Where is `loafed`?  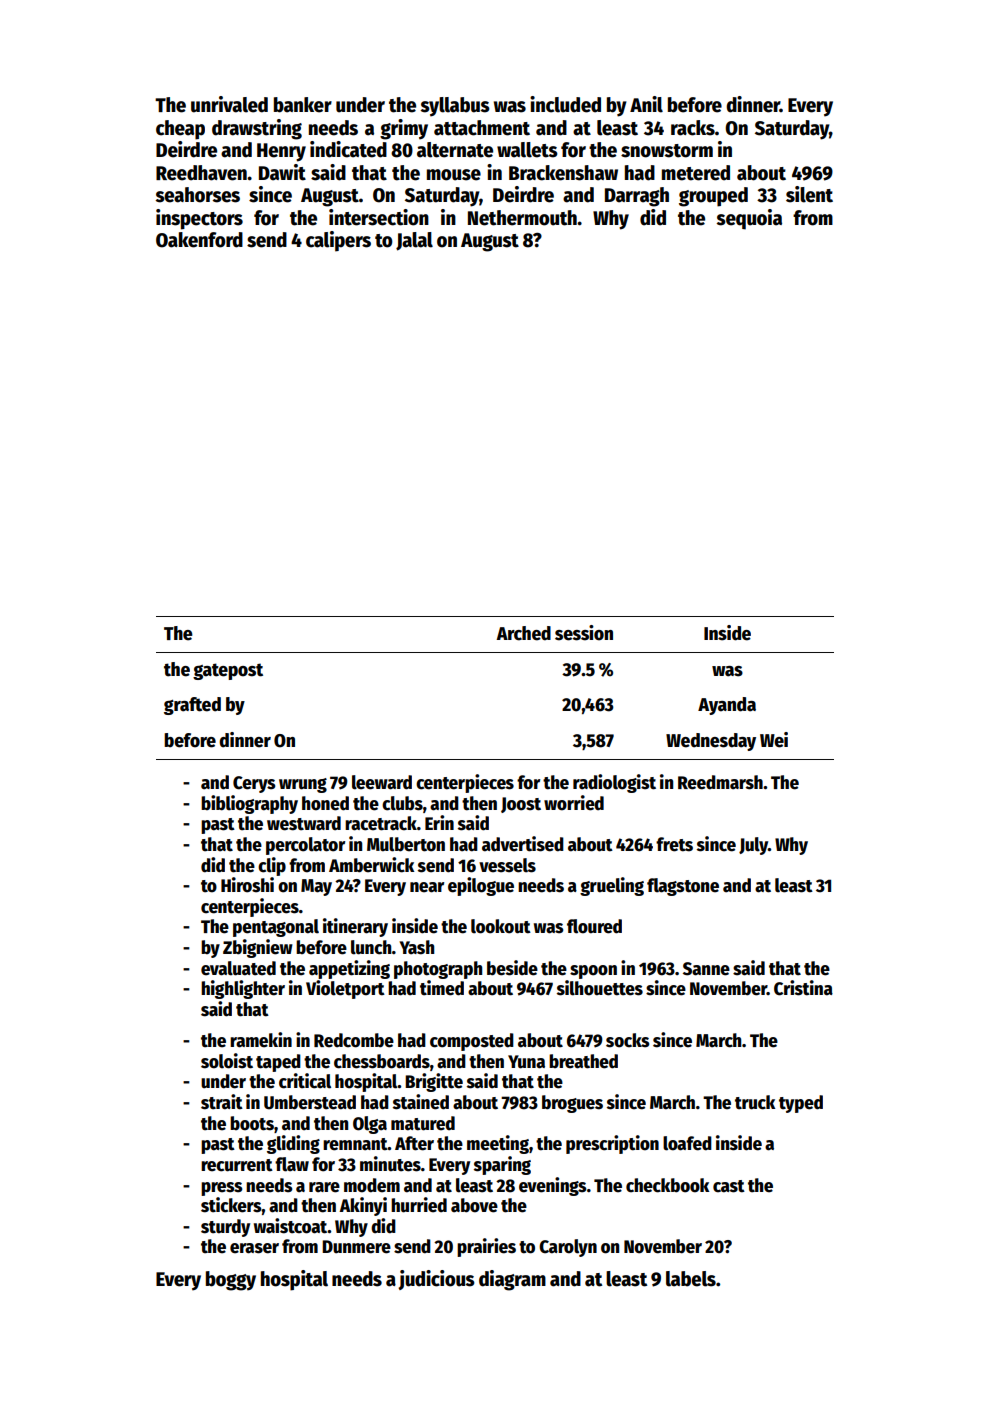
loafed is located at coordinates (687, 1143).
